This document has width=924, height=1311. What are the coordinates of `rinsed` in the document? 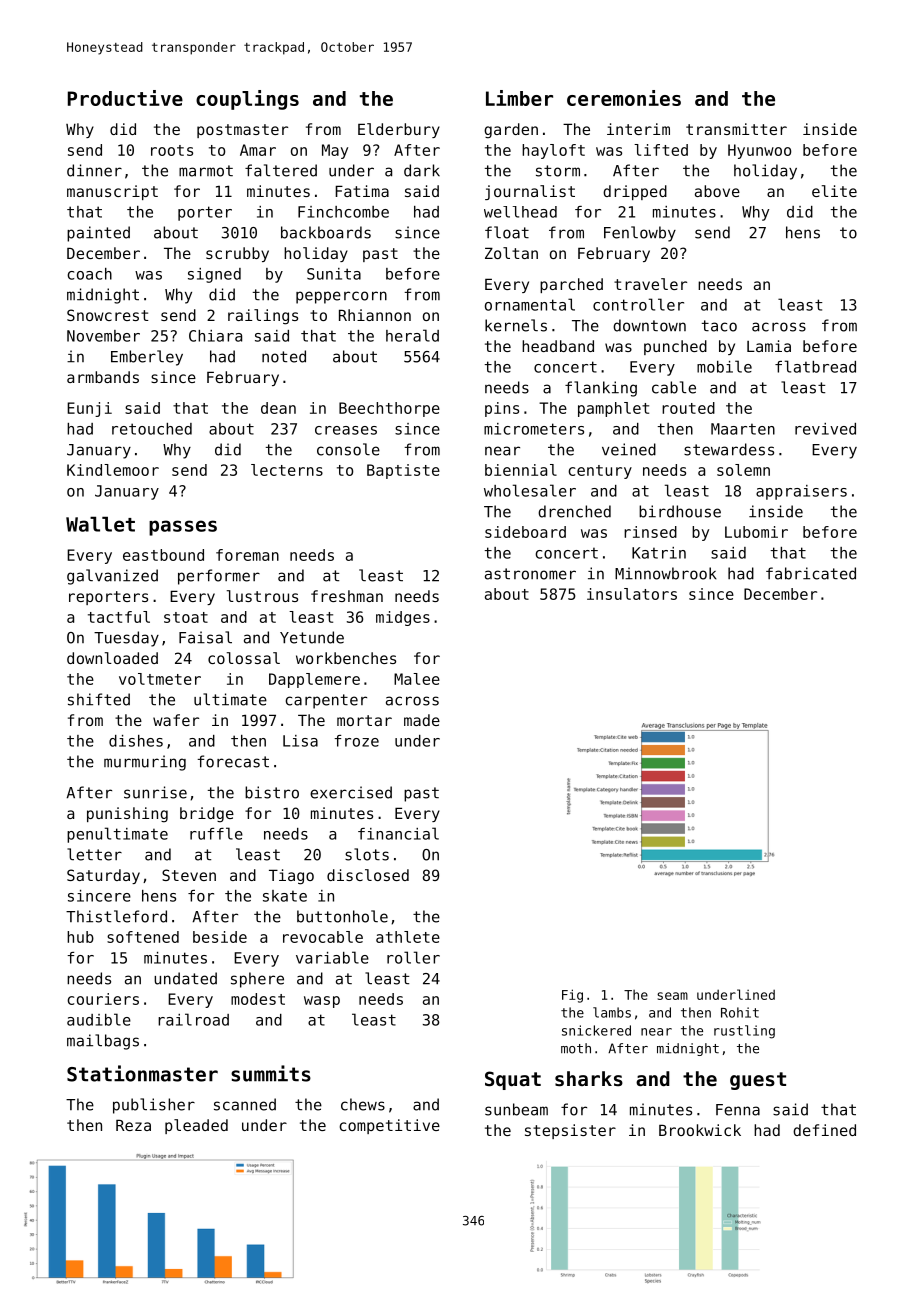 It's located at (650, 532).
